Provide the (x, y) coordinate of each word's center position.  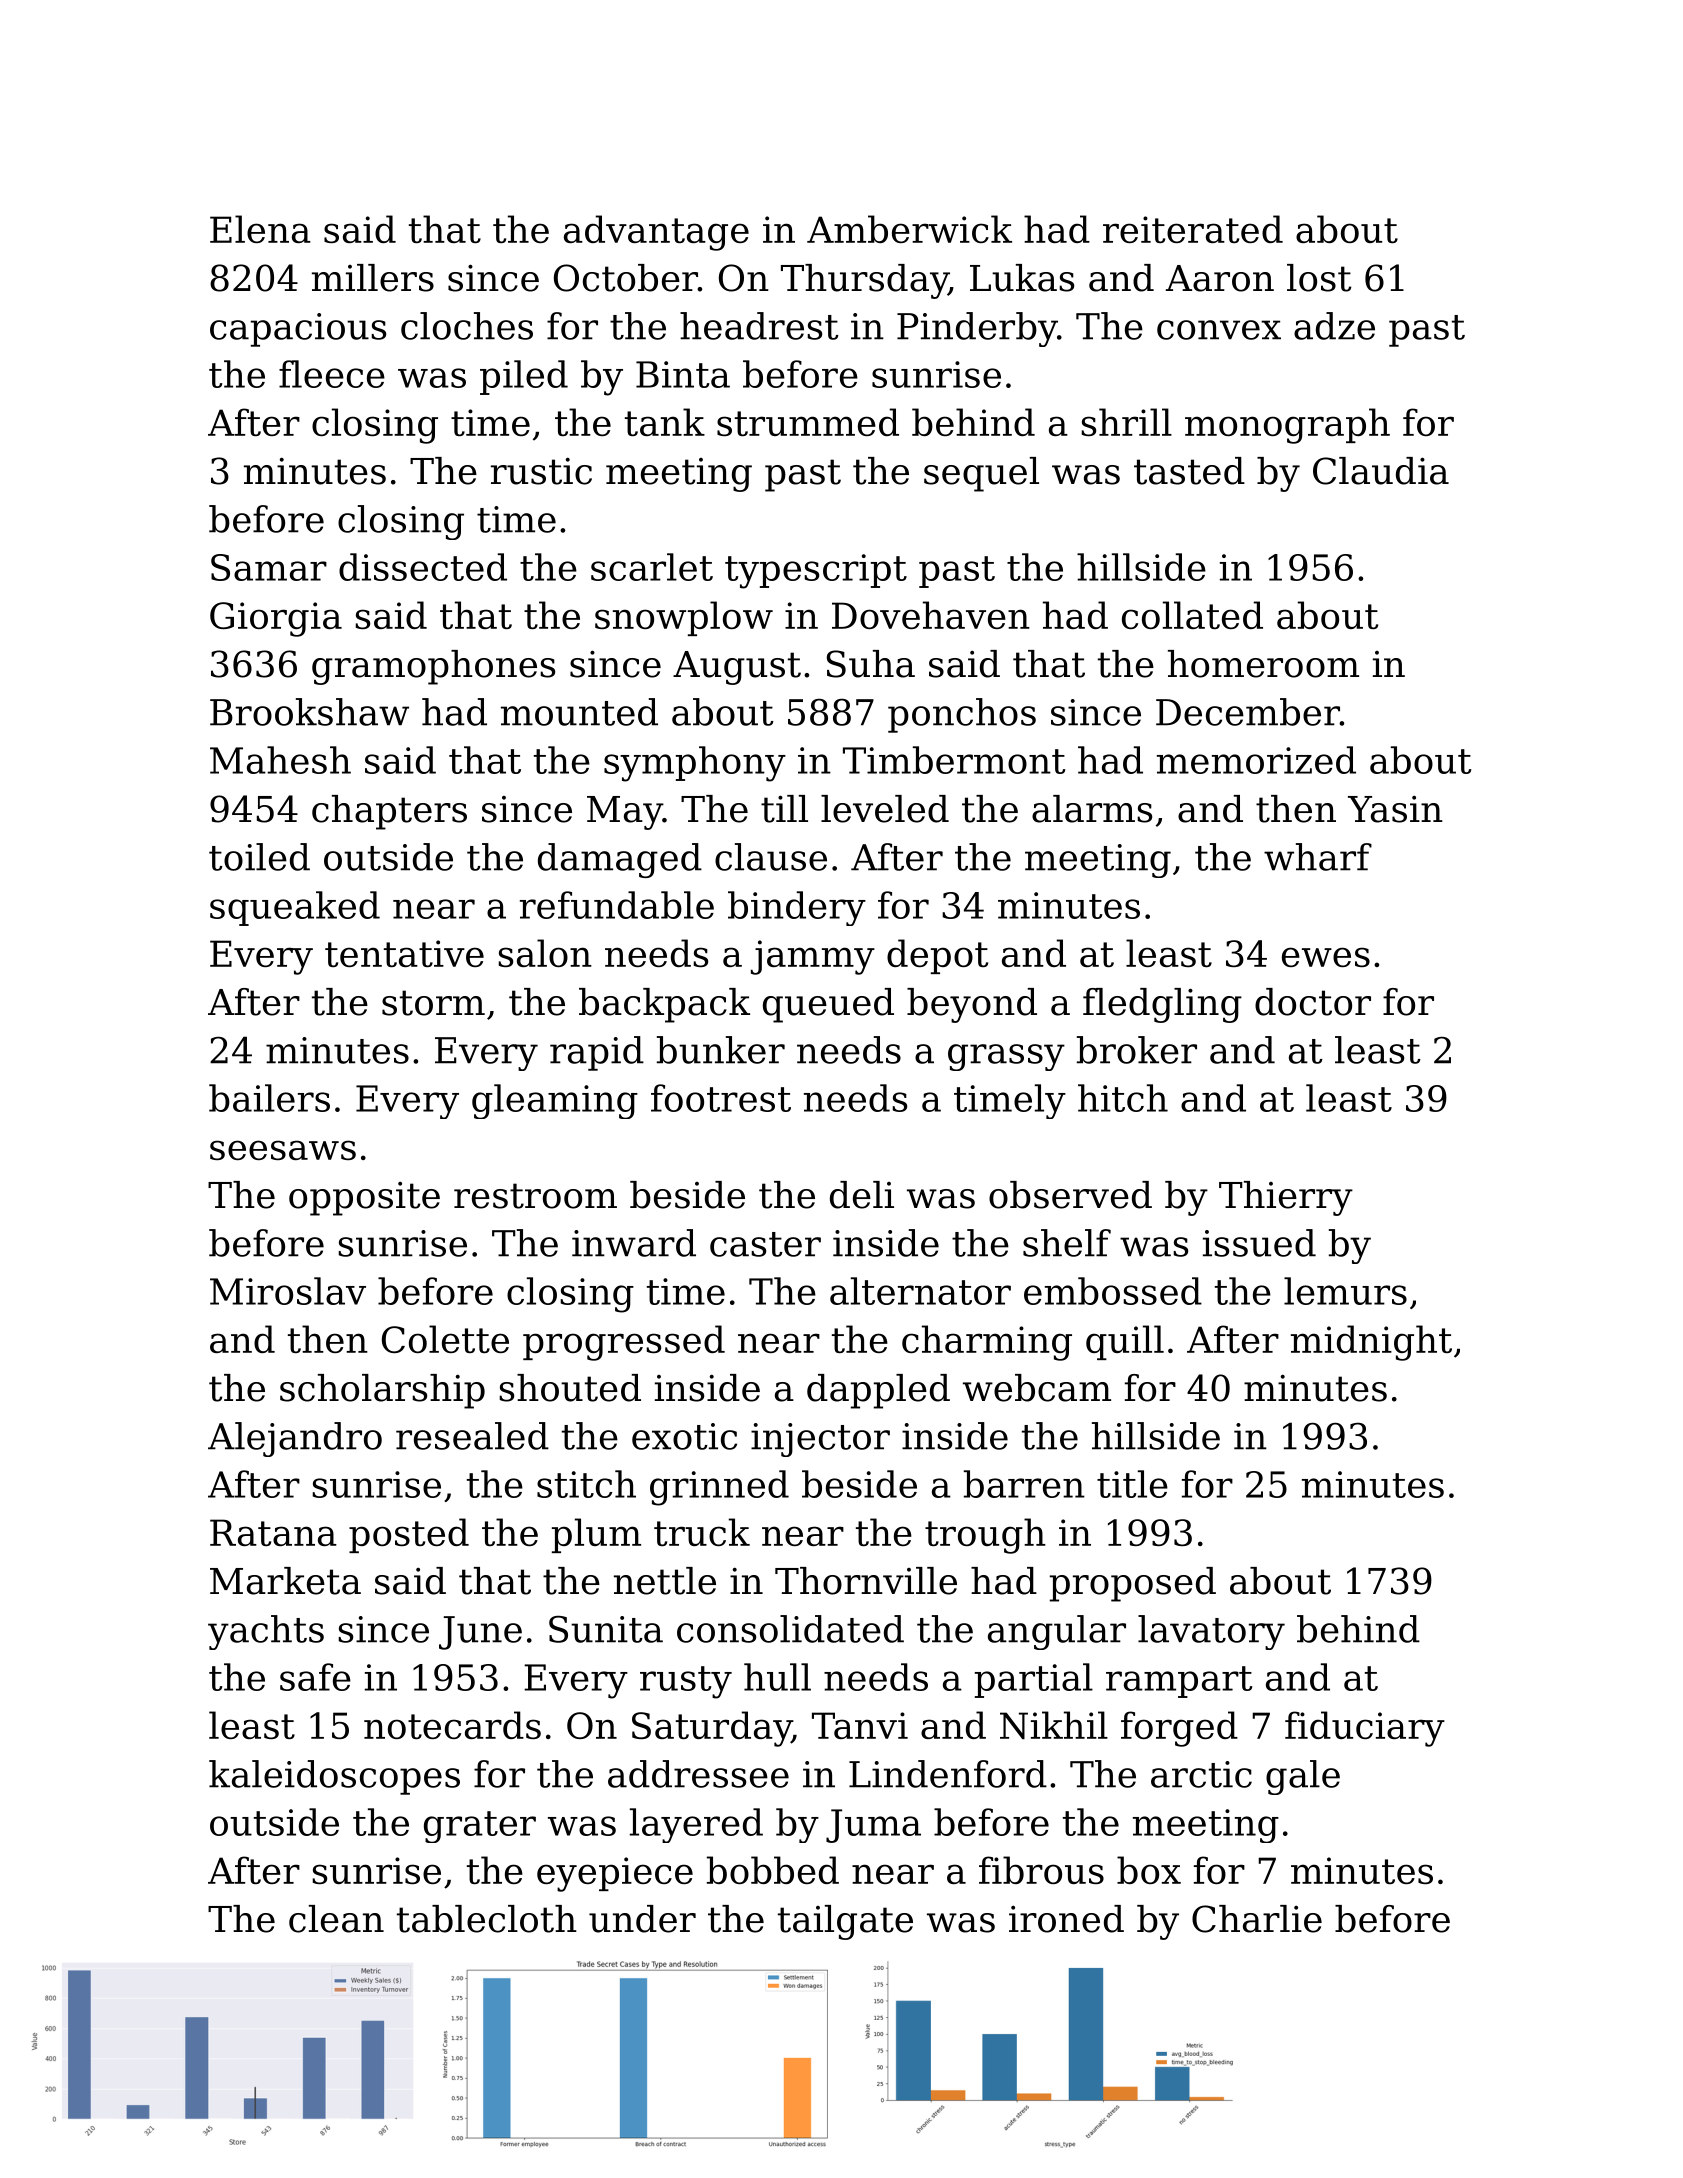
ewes (1326, 957)
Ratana (273, 1532)
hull (777, 1677)
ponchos (962, 715)
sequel (981, 474)
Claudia (1381, 471)
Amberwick (909, 229)
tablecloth (487, 1919)
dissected (423, 567)
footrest (721, 1098)
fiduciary (1365, 1729)
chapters (389, 812)
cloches (467, 326)
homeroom (1263, 664)
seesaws (283, 1150)
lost (1319, 278)
